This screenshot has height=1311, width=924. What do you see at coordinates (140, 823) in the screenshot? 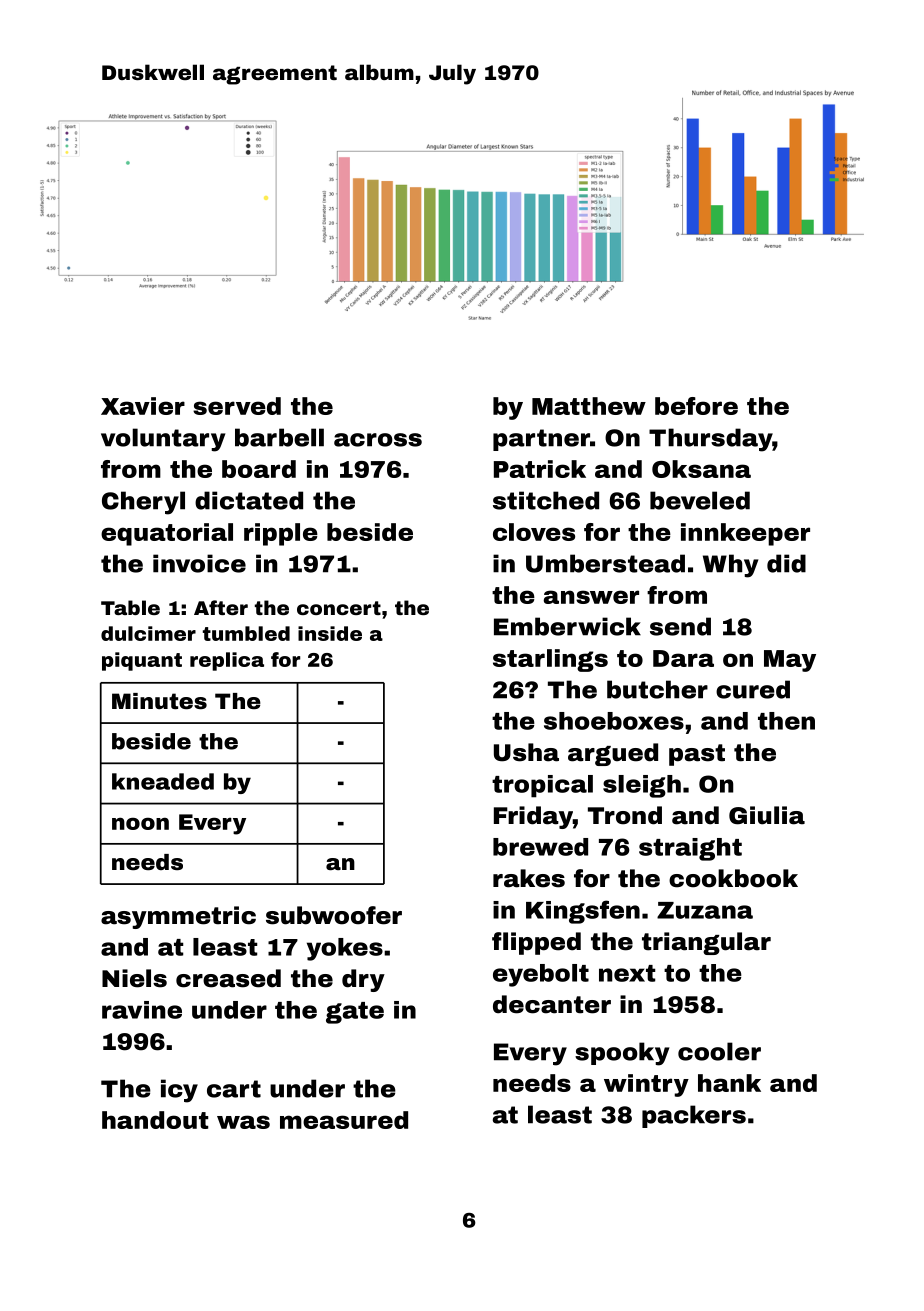
I see `noon` at bounding box center [140, 823].
